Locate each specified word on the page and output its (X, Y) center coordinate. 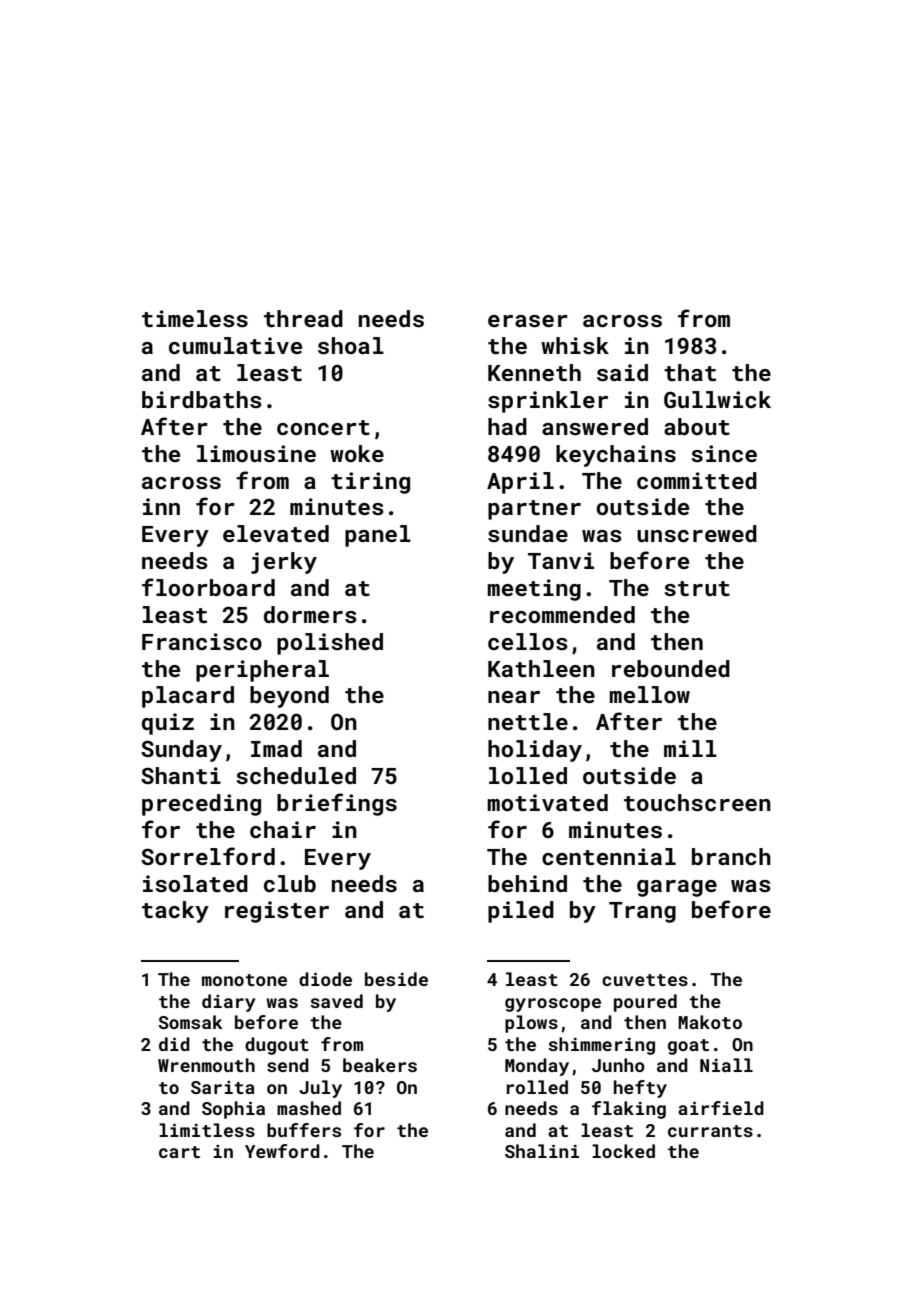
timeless (195, 318)
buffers (304, 1130)
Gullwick (717, 399)
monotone (244, 980)
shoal (351, 345)
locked (623, 1151)
